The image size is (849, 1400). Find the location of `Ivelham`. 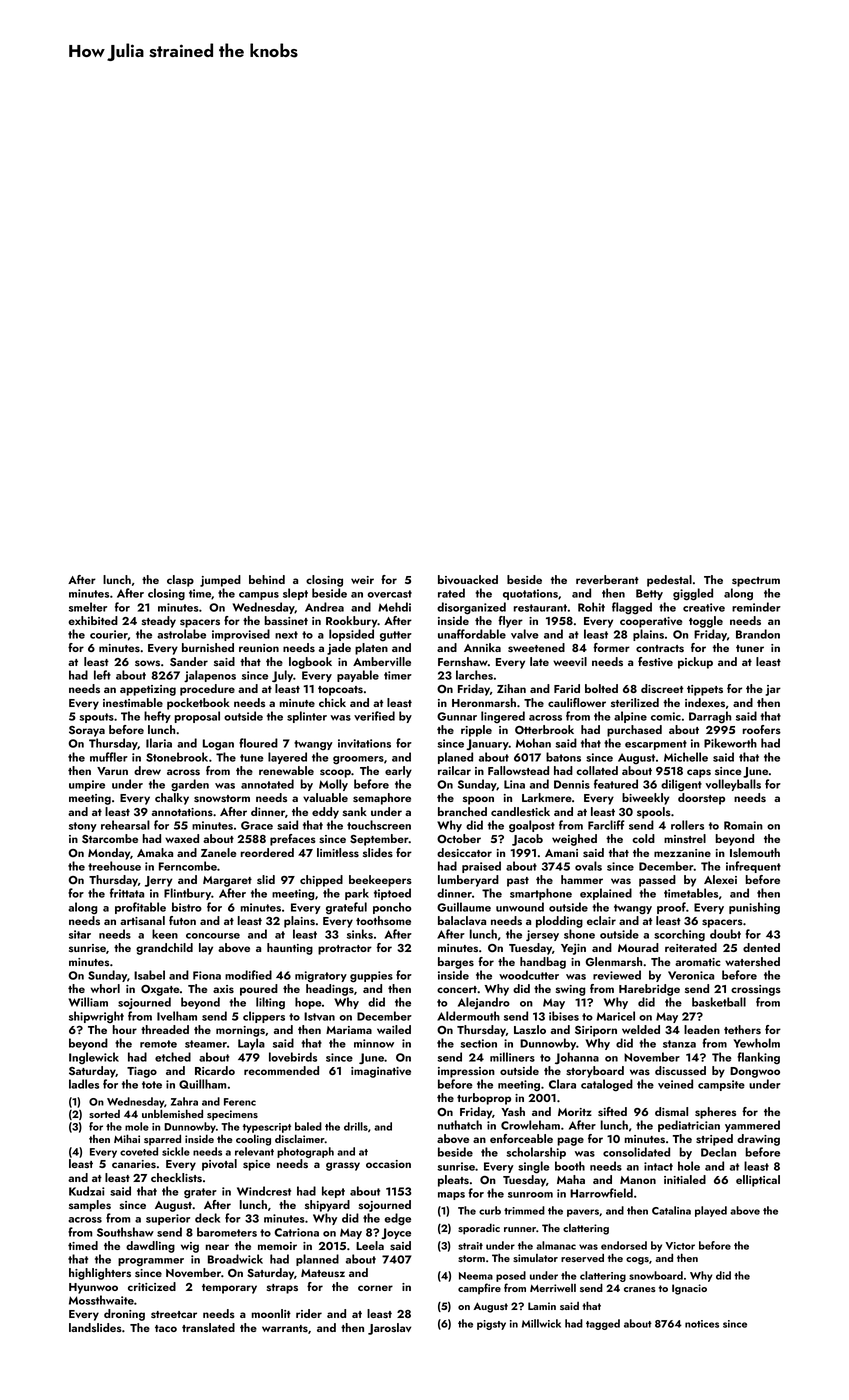

Ivelham is located at coordinates (177, 1016).
